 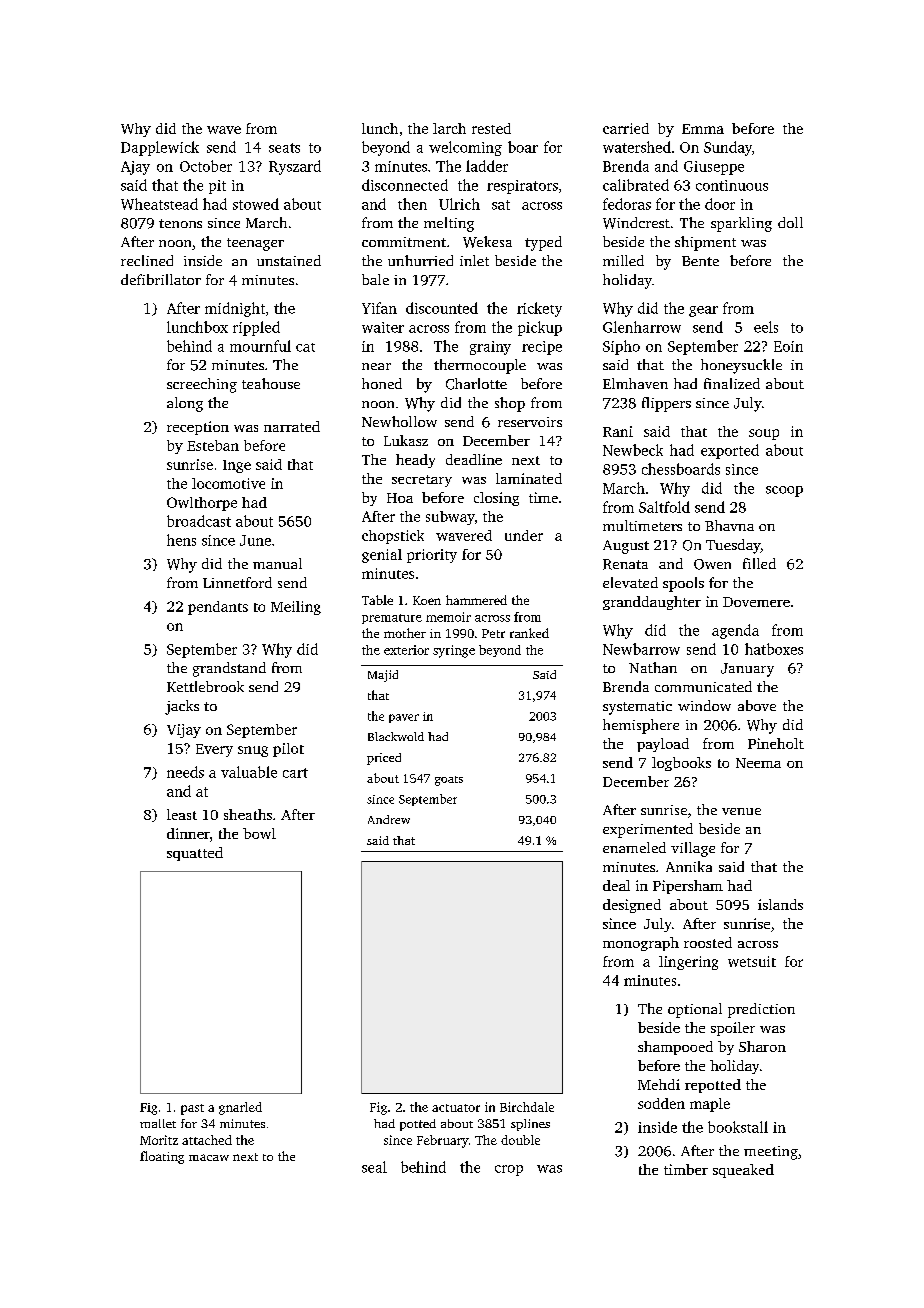 I want to click on shipment, so click(x=705, y=243).
